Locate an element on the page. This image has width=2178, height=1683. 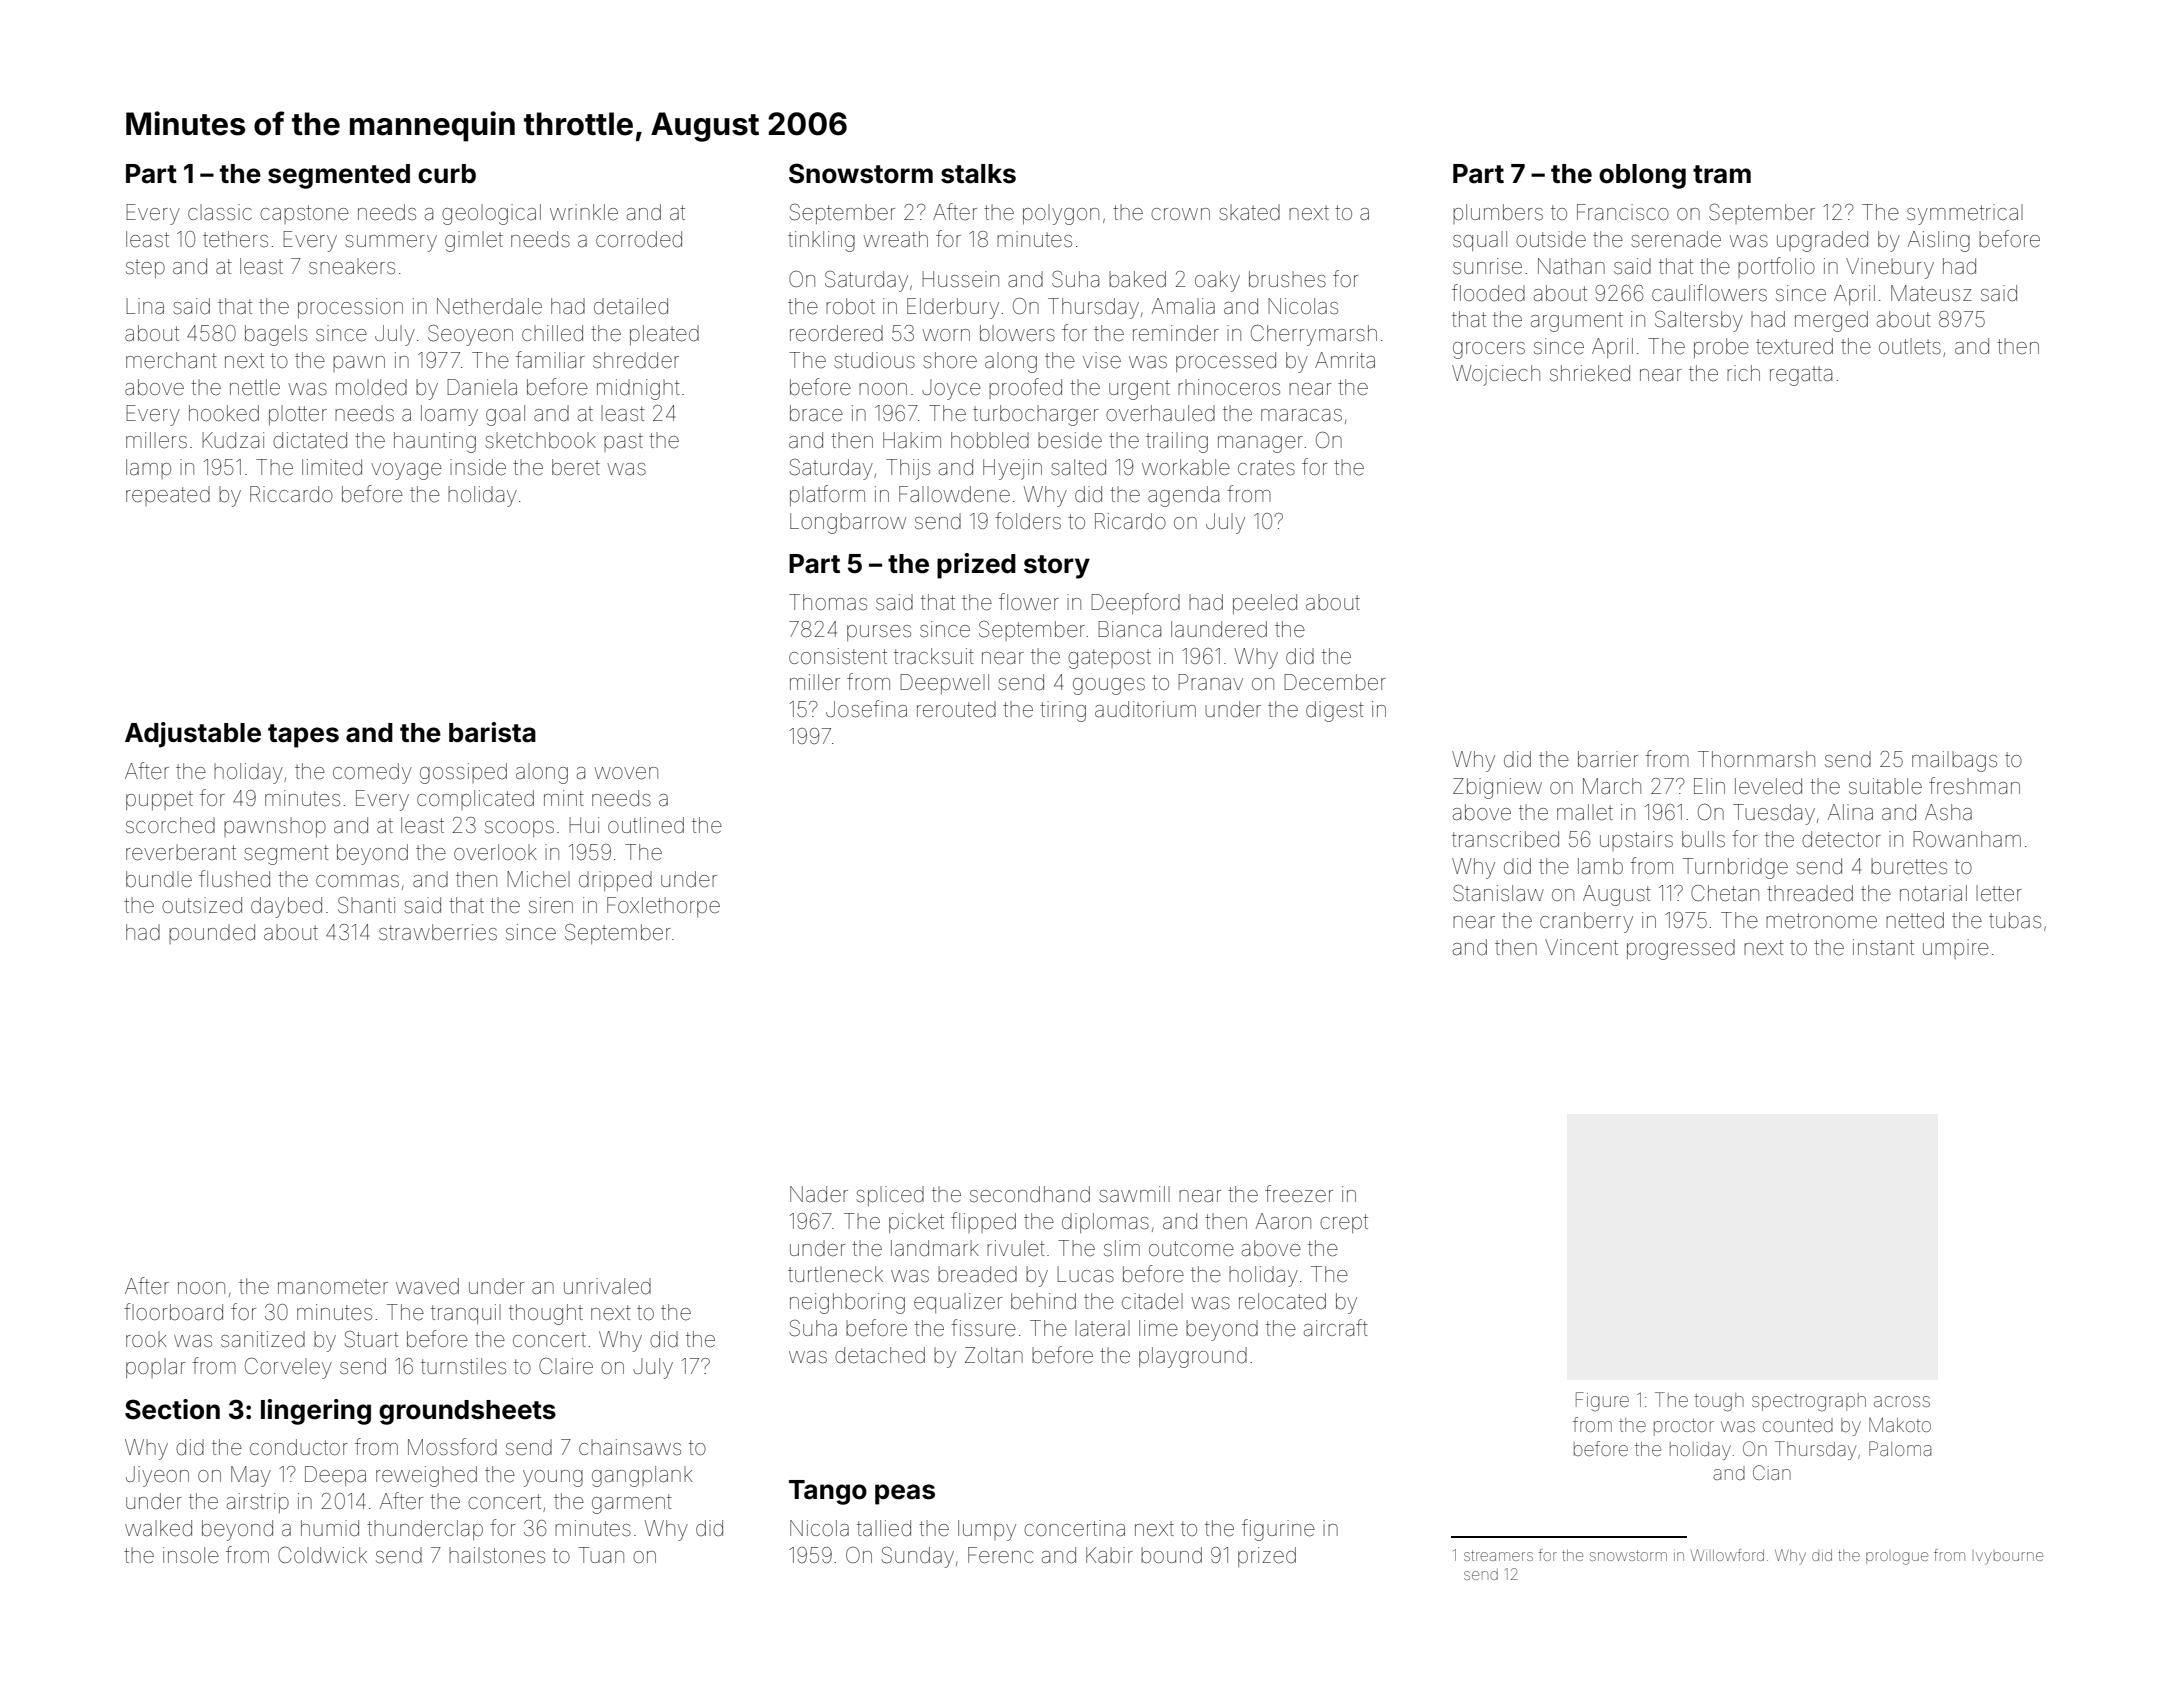
salted is located at coordinates (1078, 467).
